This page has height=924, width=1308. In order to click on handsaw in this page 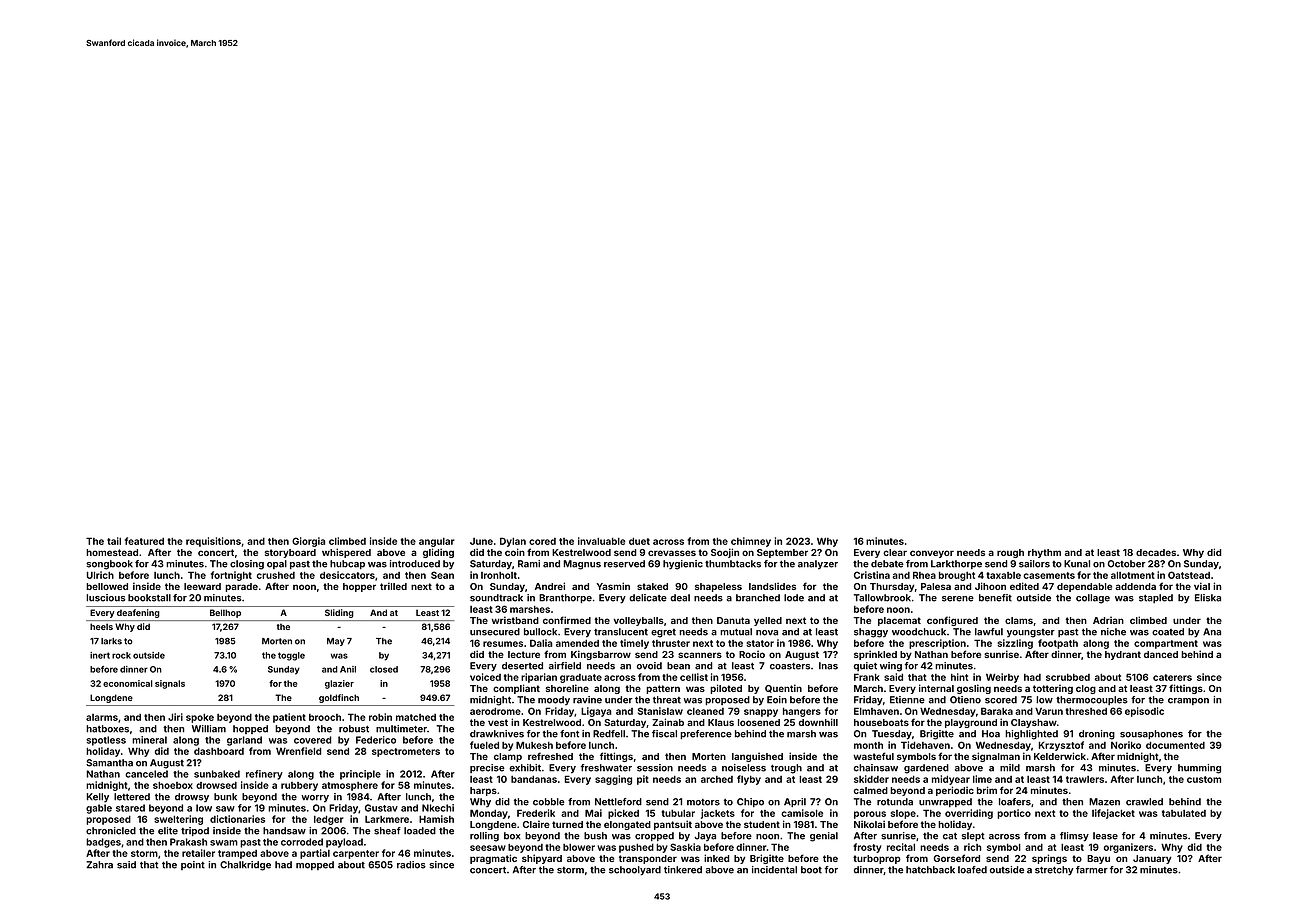, I will do `click(284, 831)`.
